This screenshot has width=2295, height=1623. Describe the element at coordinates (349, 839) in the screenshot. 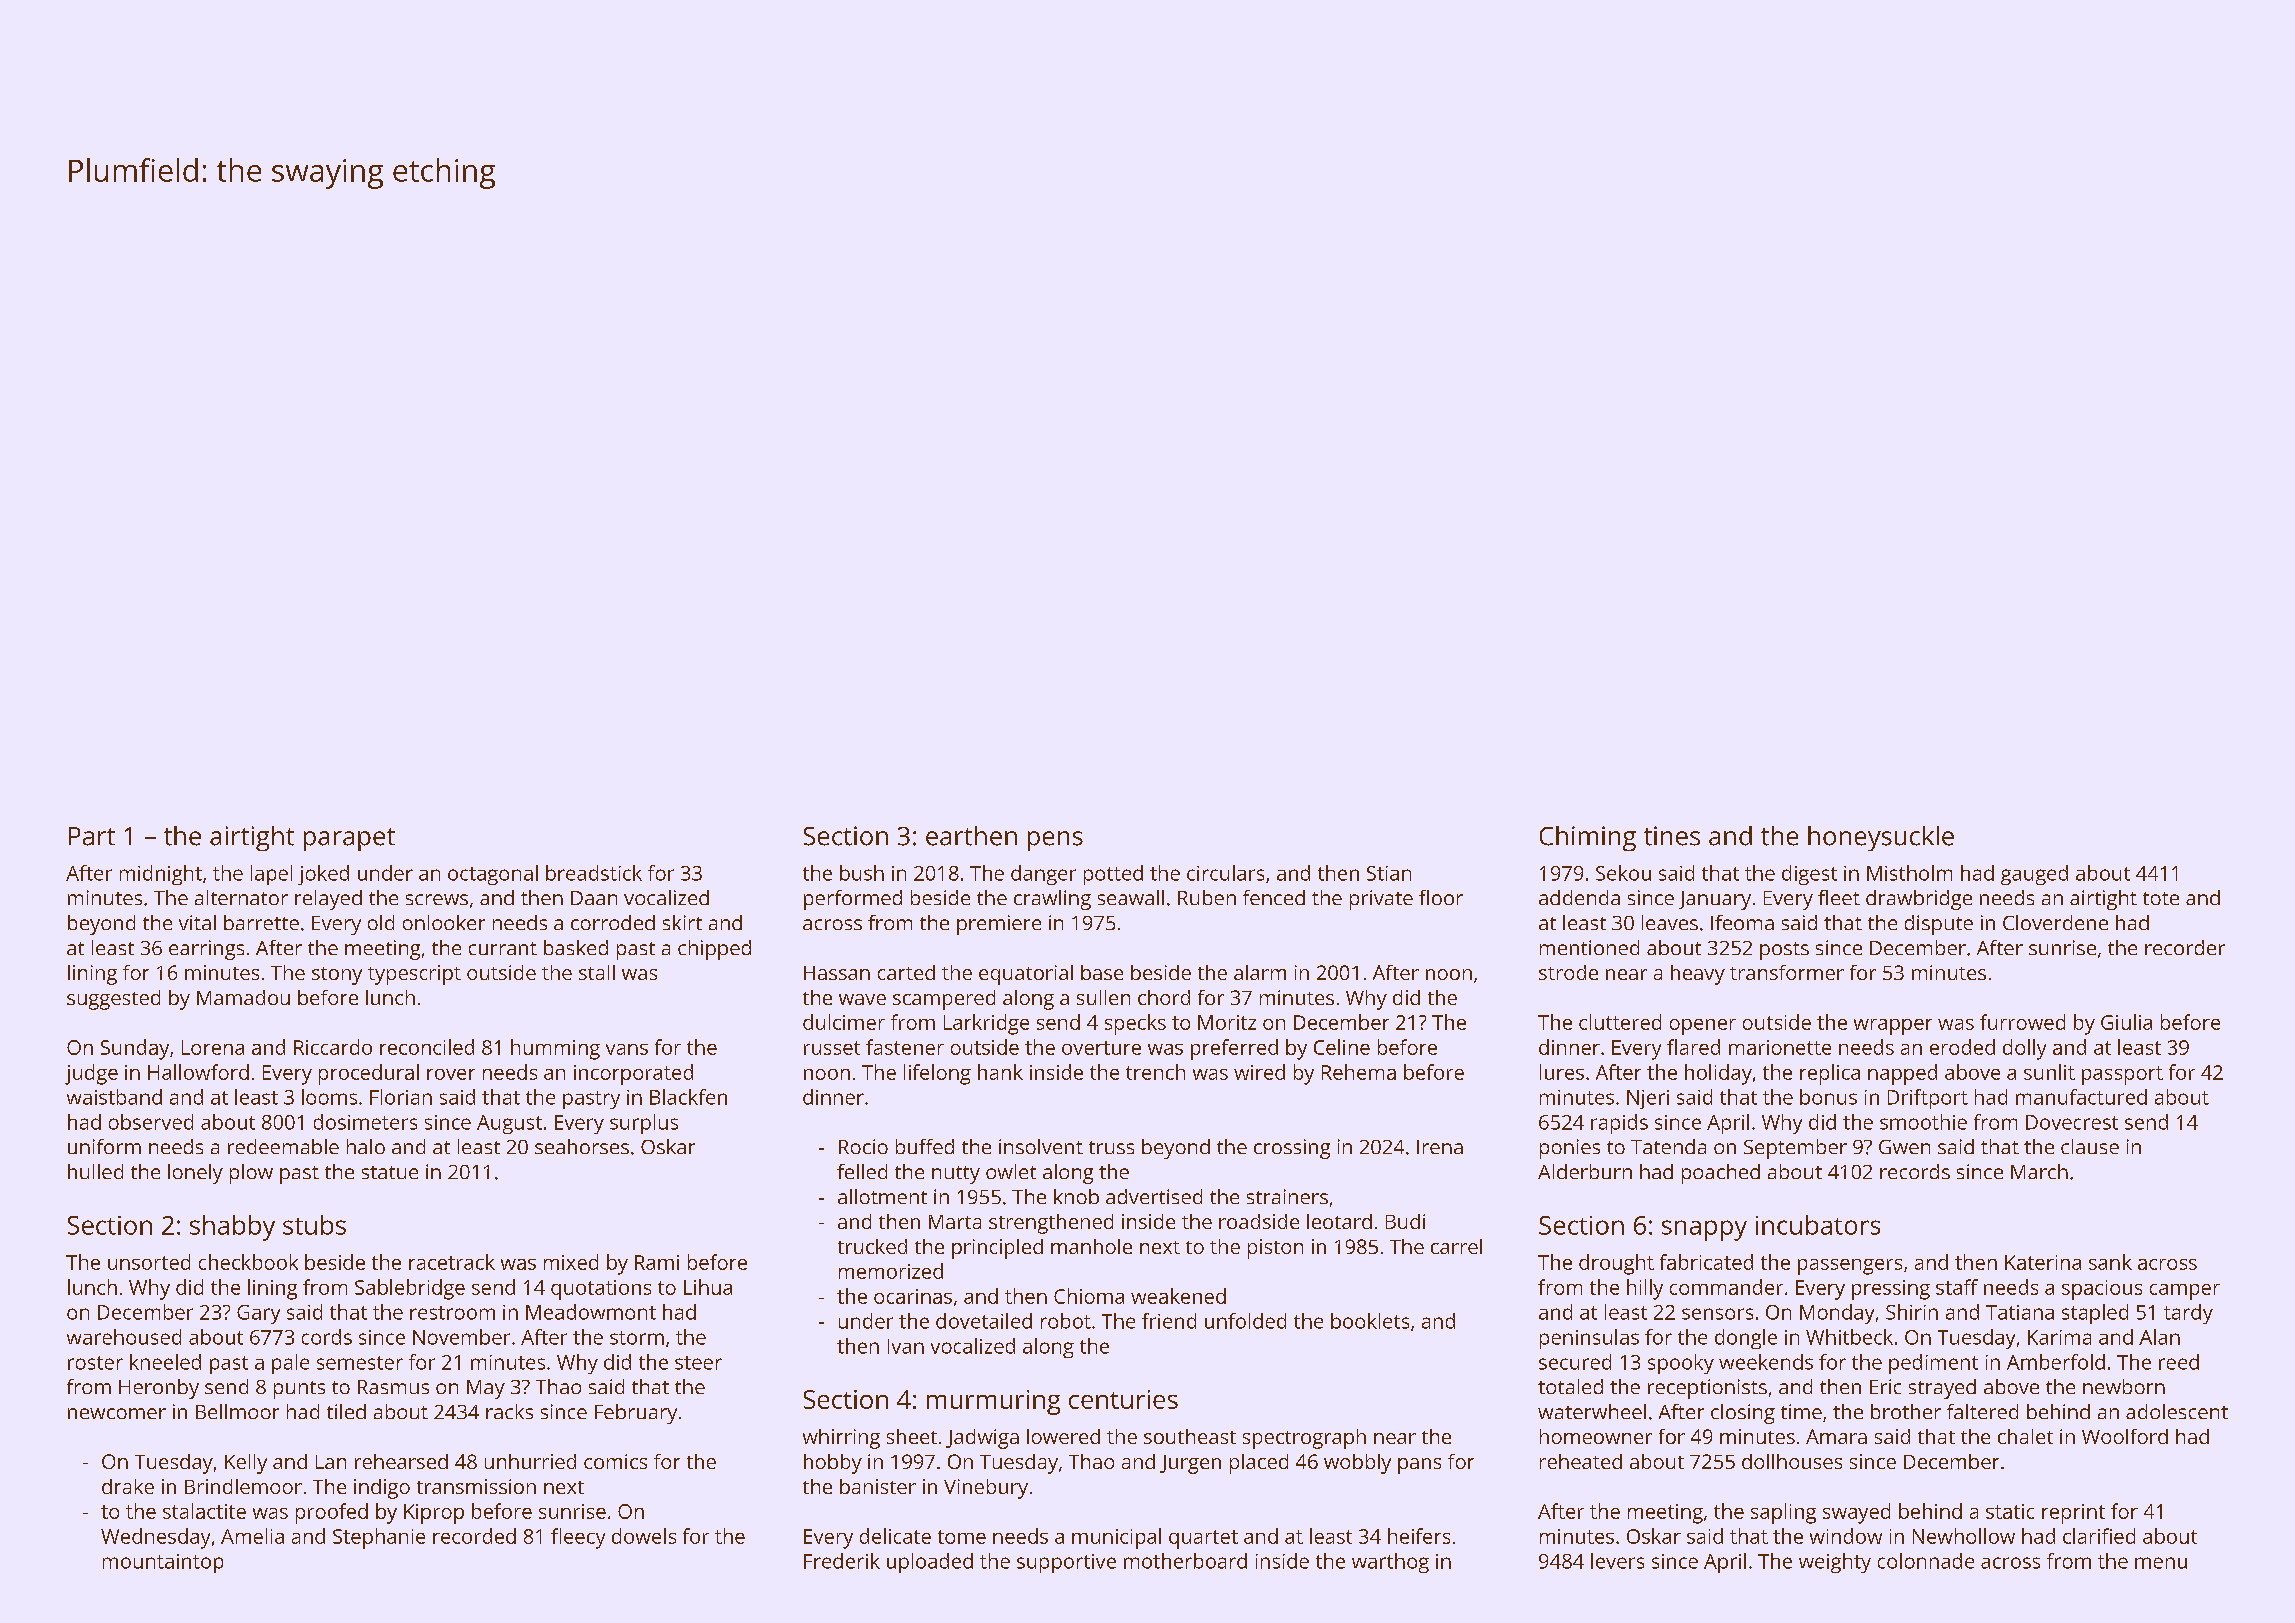

I see `parapet` at that location.
